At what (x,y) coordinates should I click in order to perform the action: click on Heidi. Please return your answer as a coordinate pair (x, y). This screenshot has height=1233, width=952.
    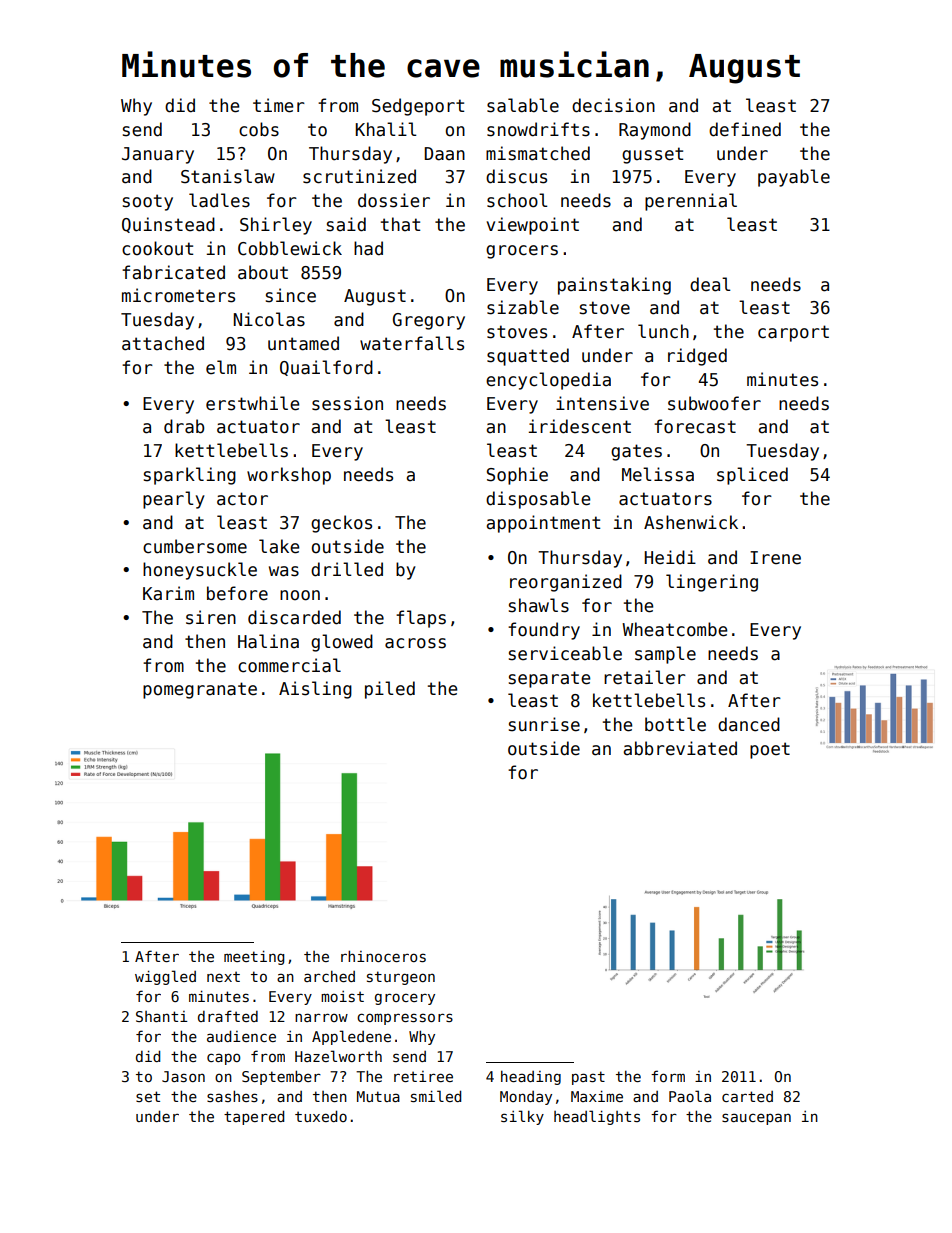
    Looking at the image, I should click on (670, 557).
